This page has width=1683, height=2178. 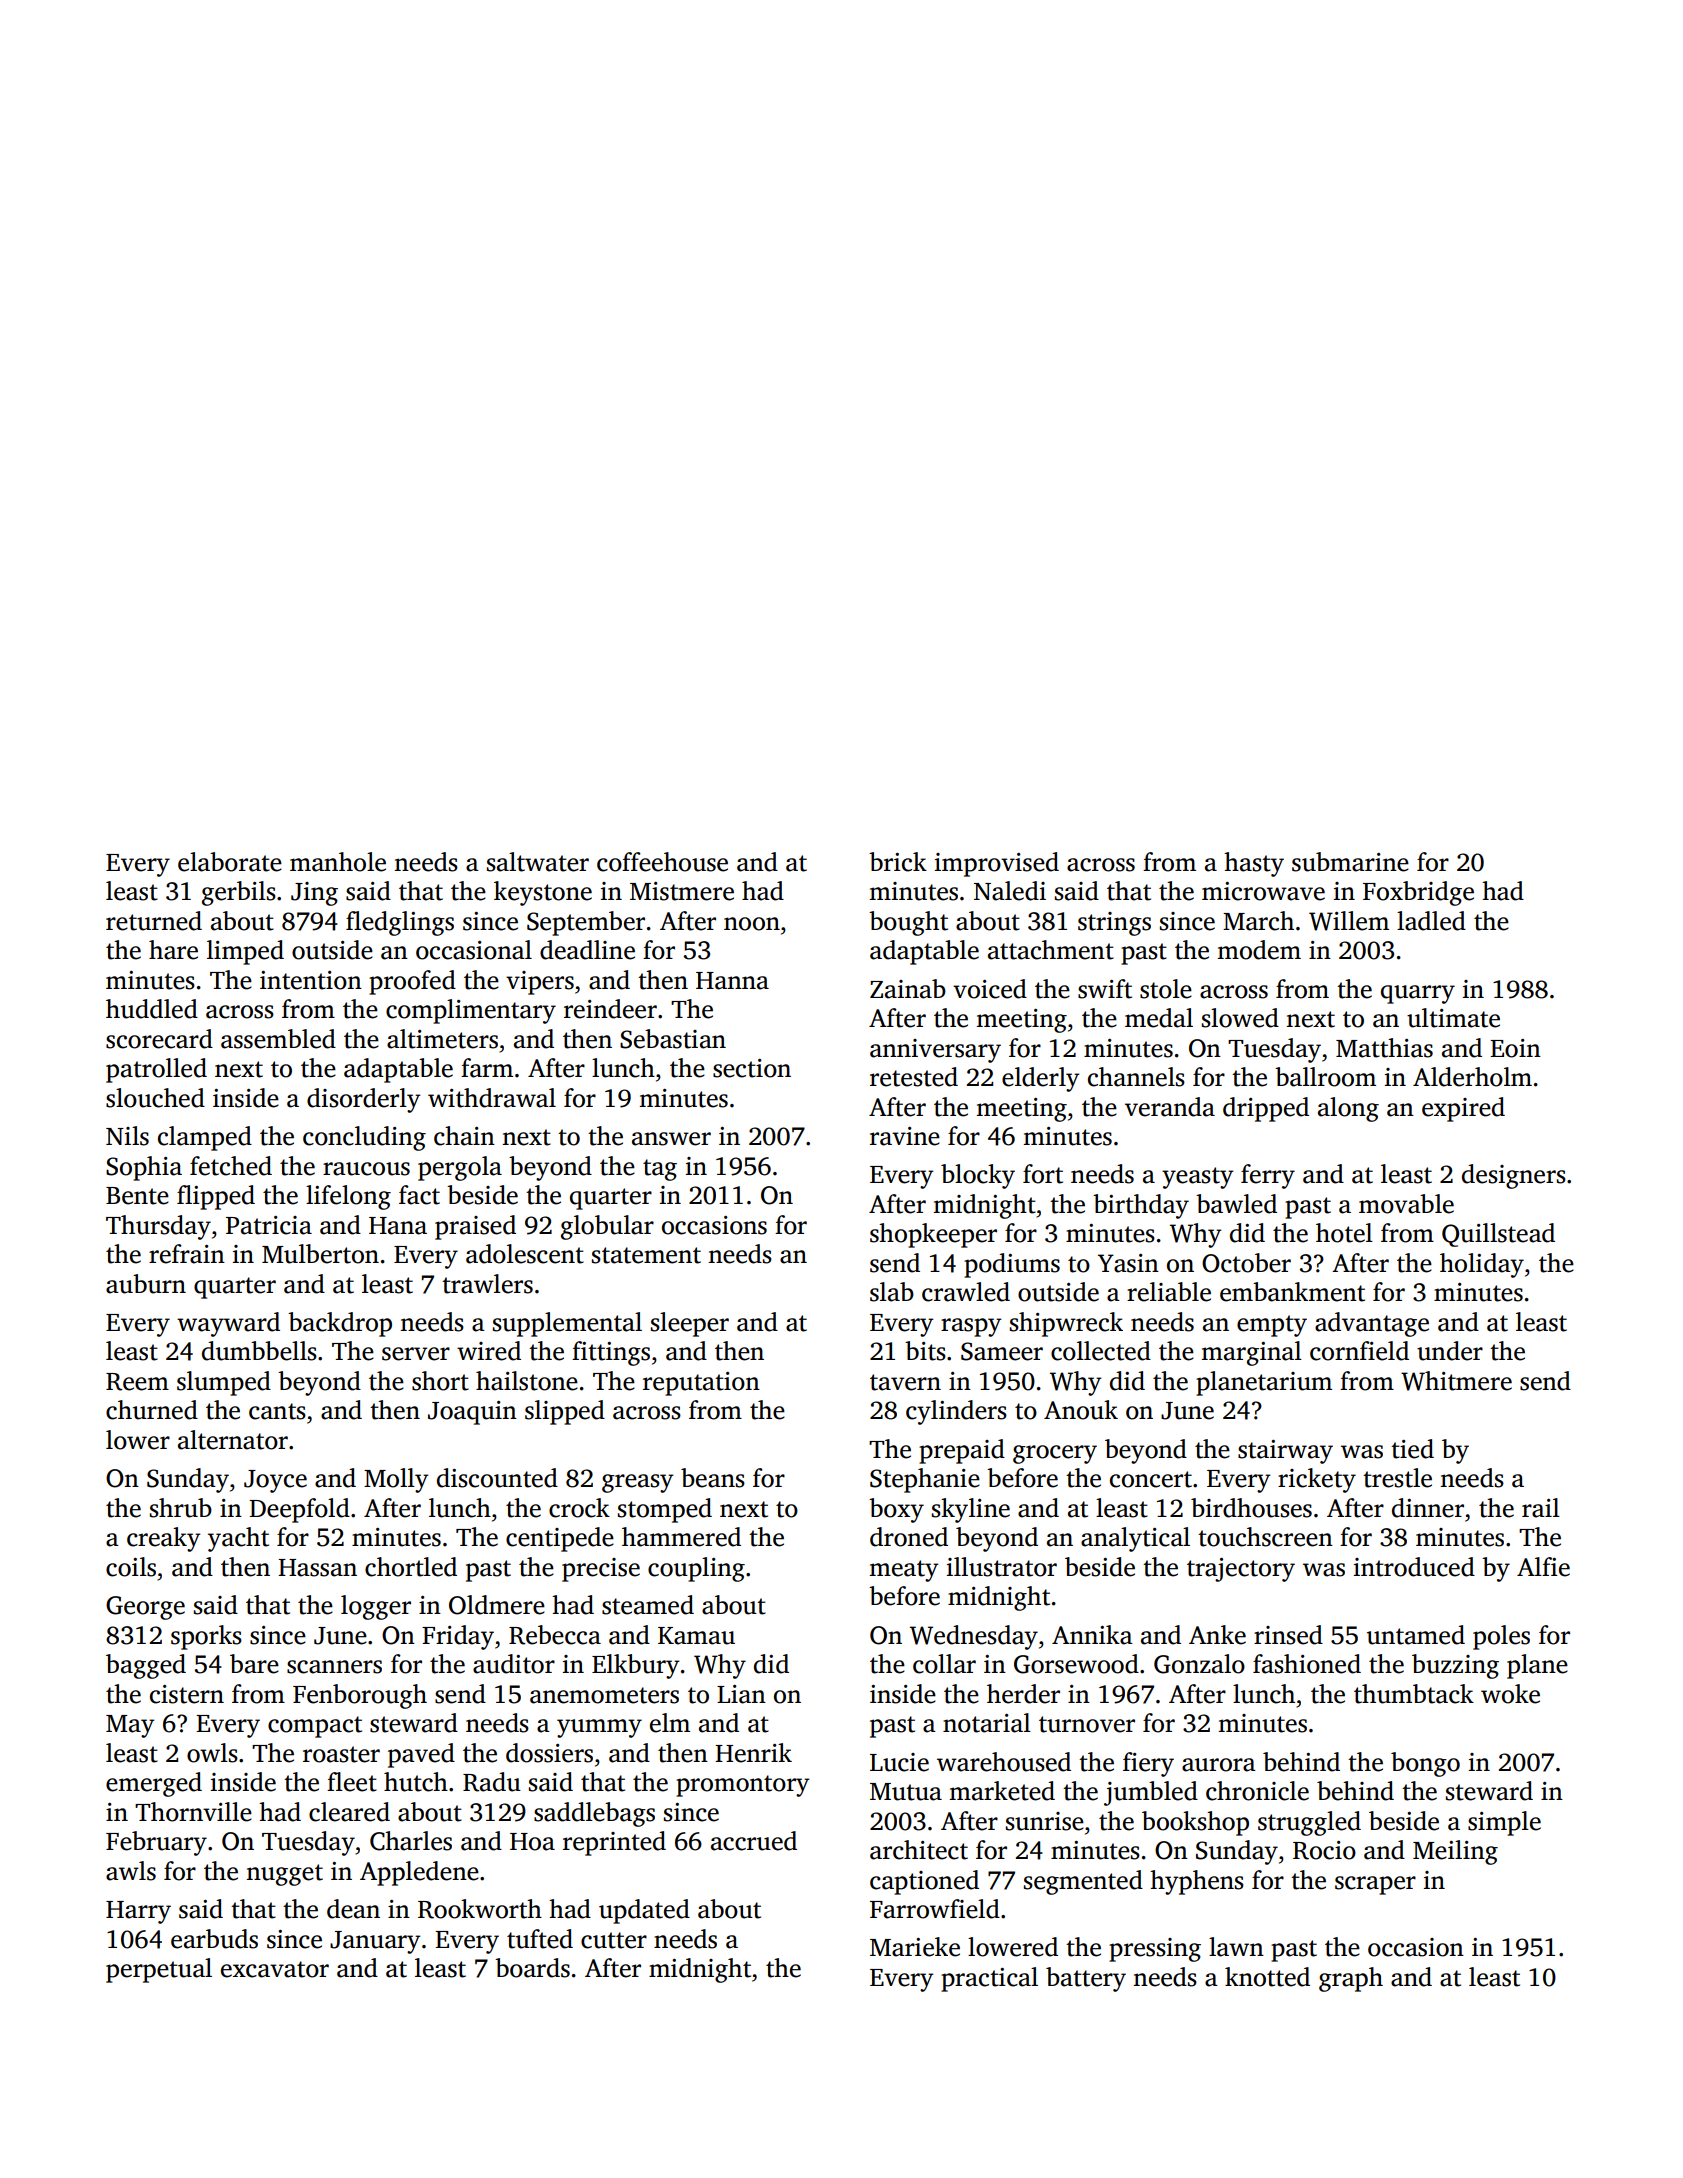 What do you see at coordinates (212, 1753) in the page?
I see `owls` at bounding box center [212, 1753].
